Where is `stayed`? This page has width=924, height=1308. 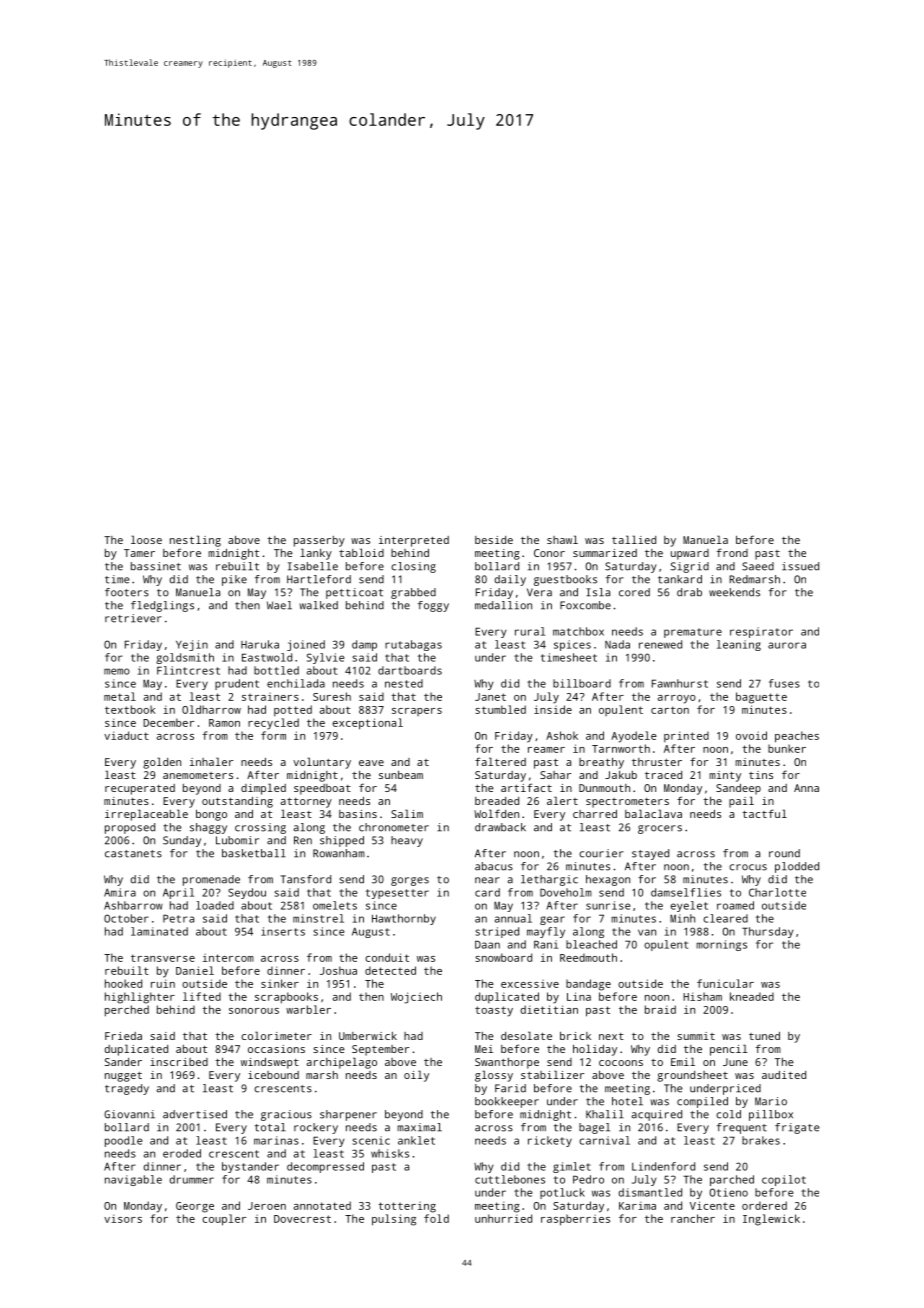
stayed is located at coordinates (650, 854).
